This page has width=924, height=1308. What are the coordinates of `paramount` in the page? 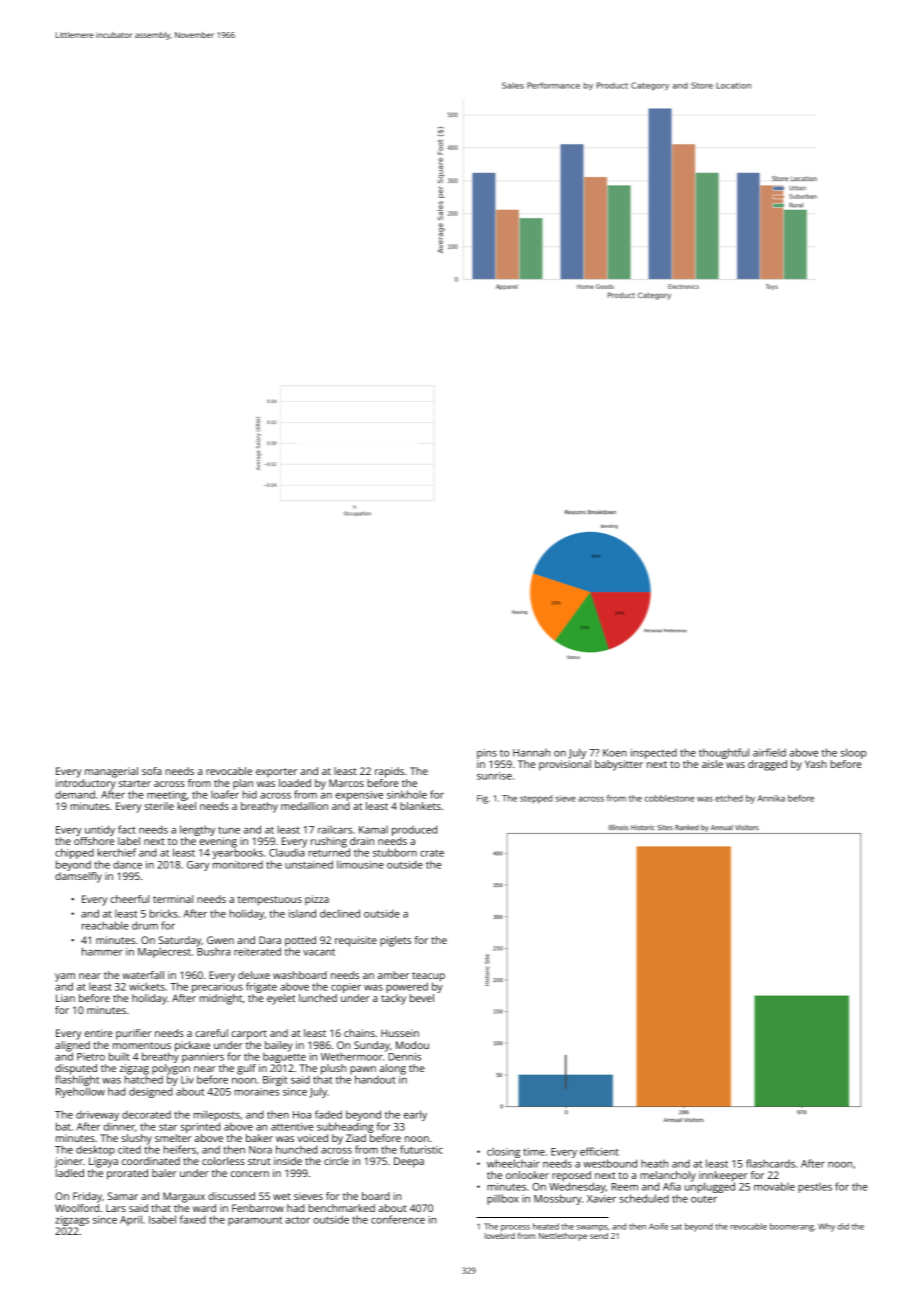 It's located at (255, 1221).
